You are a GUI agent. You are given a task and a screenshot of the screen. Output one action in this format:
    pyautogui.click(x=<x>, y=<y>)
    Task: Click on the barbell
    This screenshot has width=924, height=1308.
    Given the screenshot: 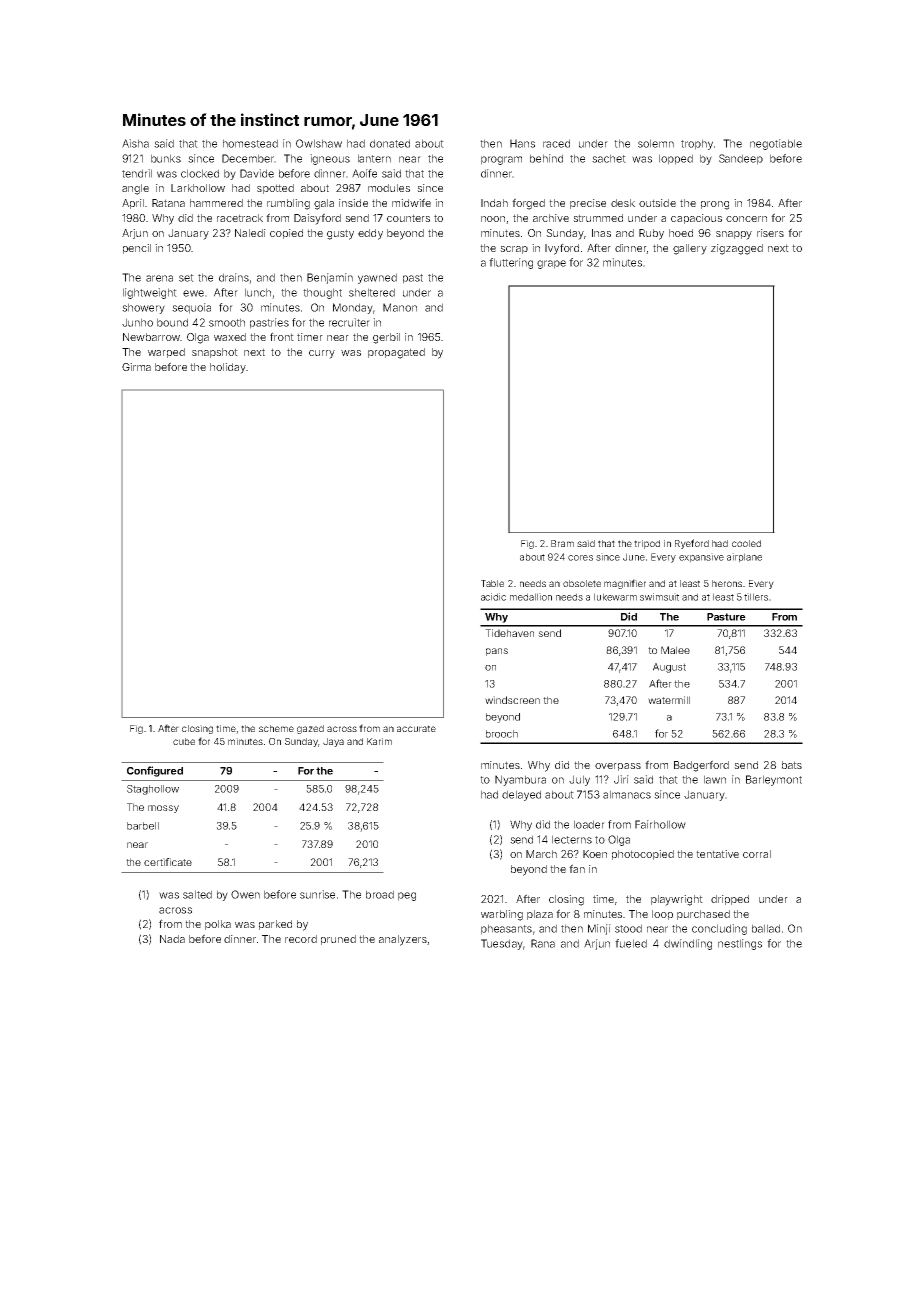 What is the action you would take?
    pyautogui.click(x=143, y=826)
